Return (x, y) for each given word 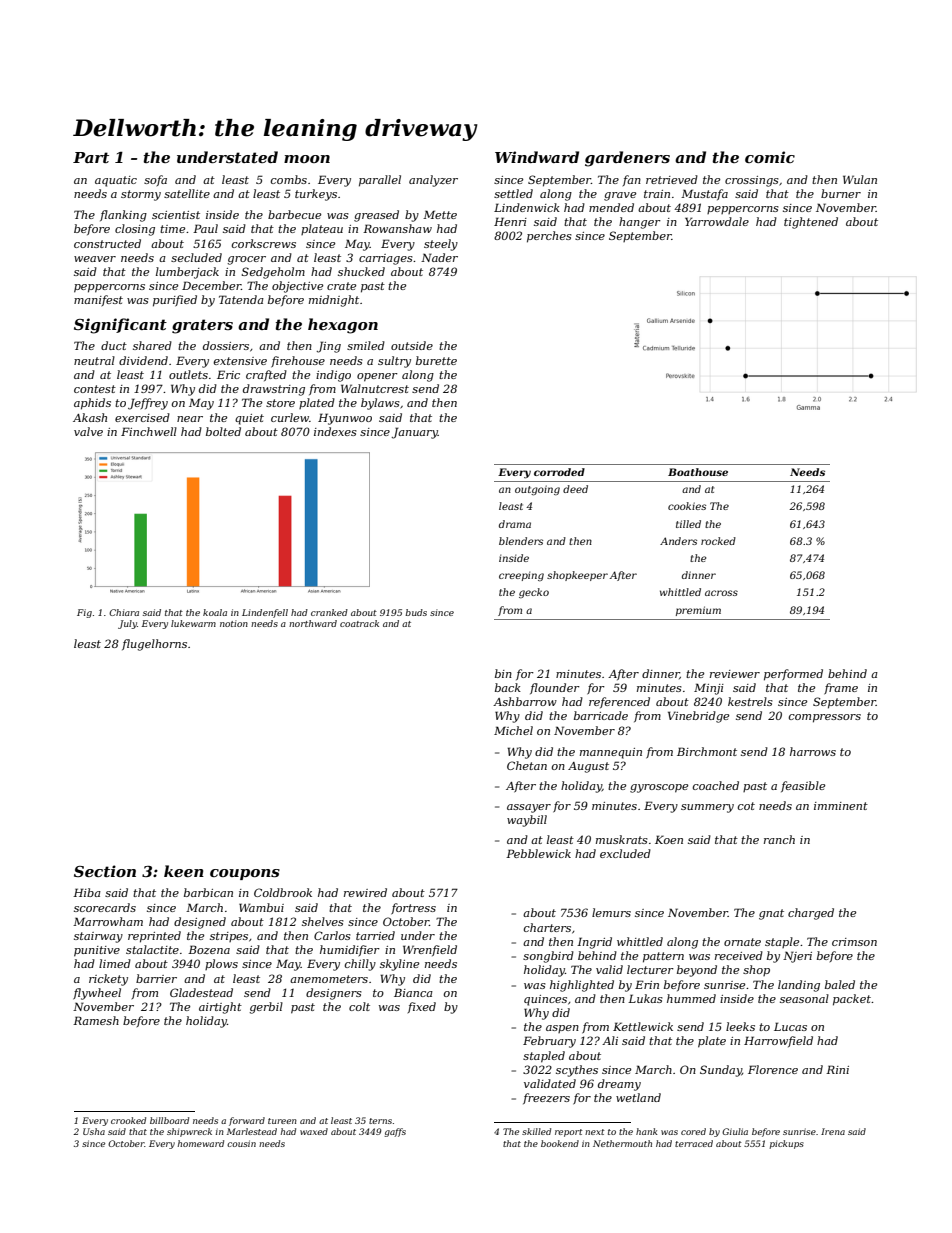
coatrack (359, 623)
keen (184, 871)
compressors (825, 718)
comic (770, 157)
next (595, 1132)
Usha (94, 1131)
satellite (187, 193)
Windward (537, 157)
